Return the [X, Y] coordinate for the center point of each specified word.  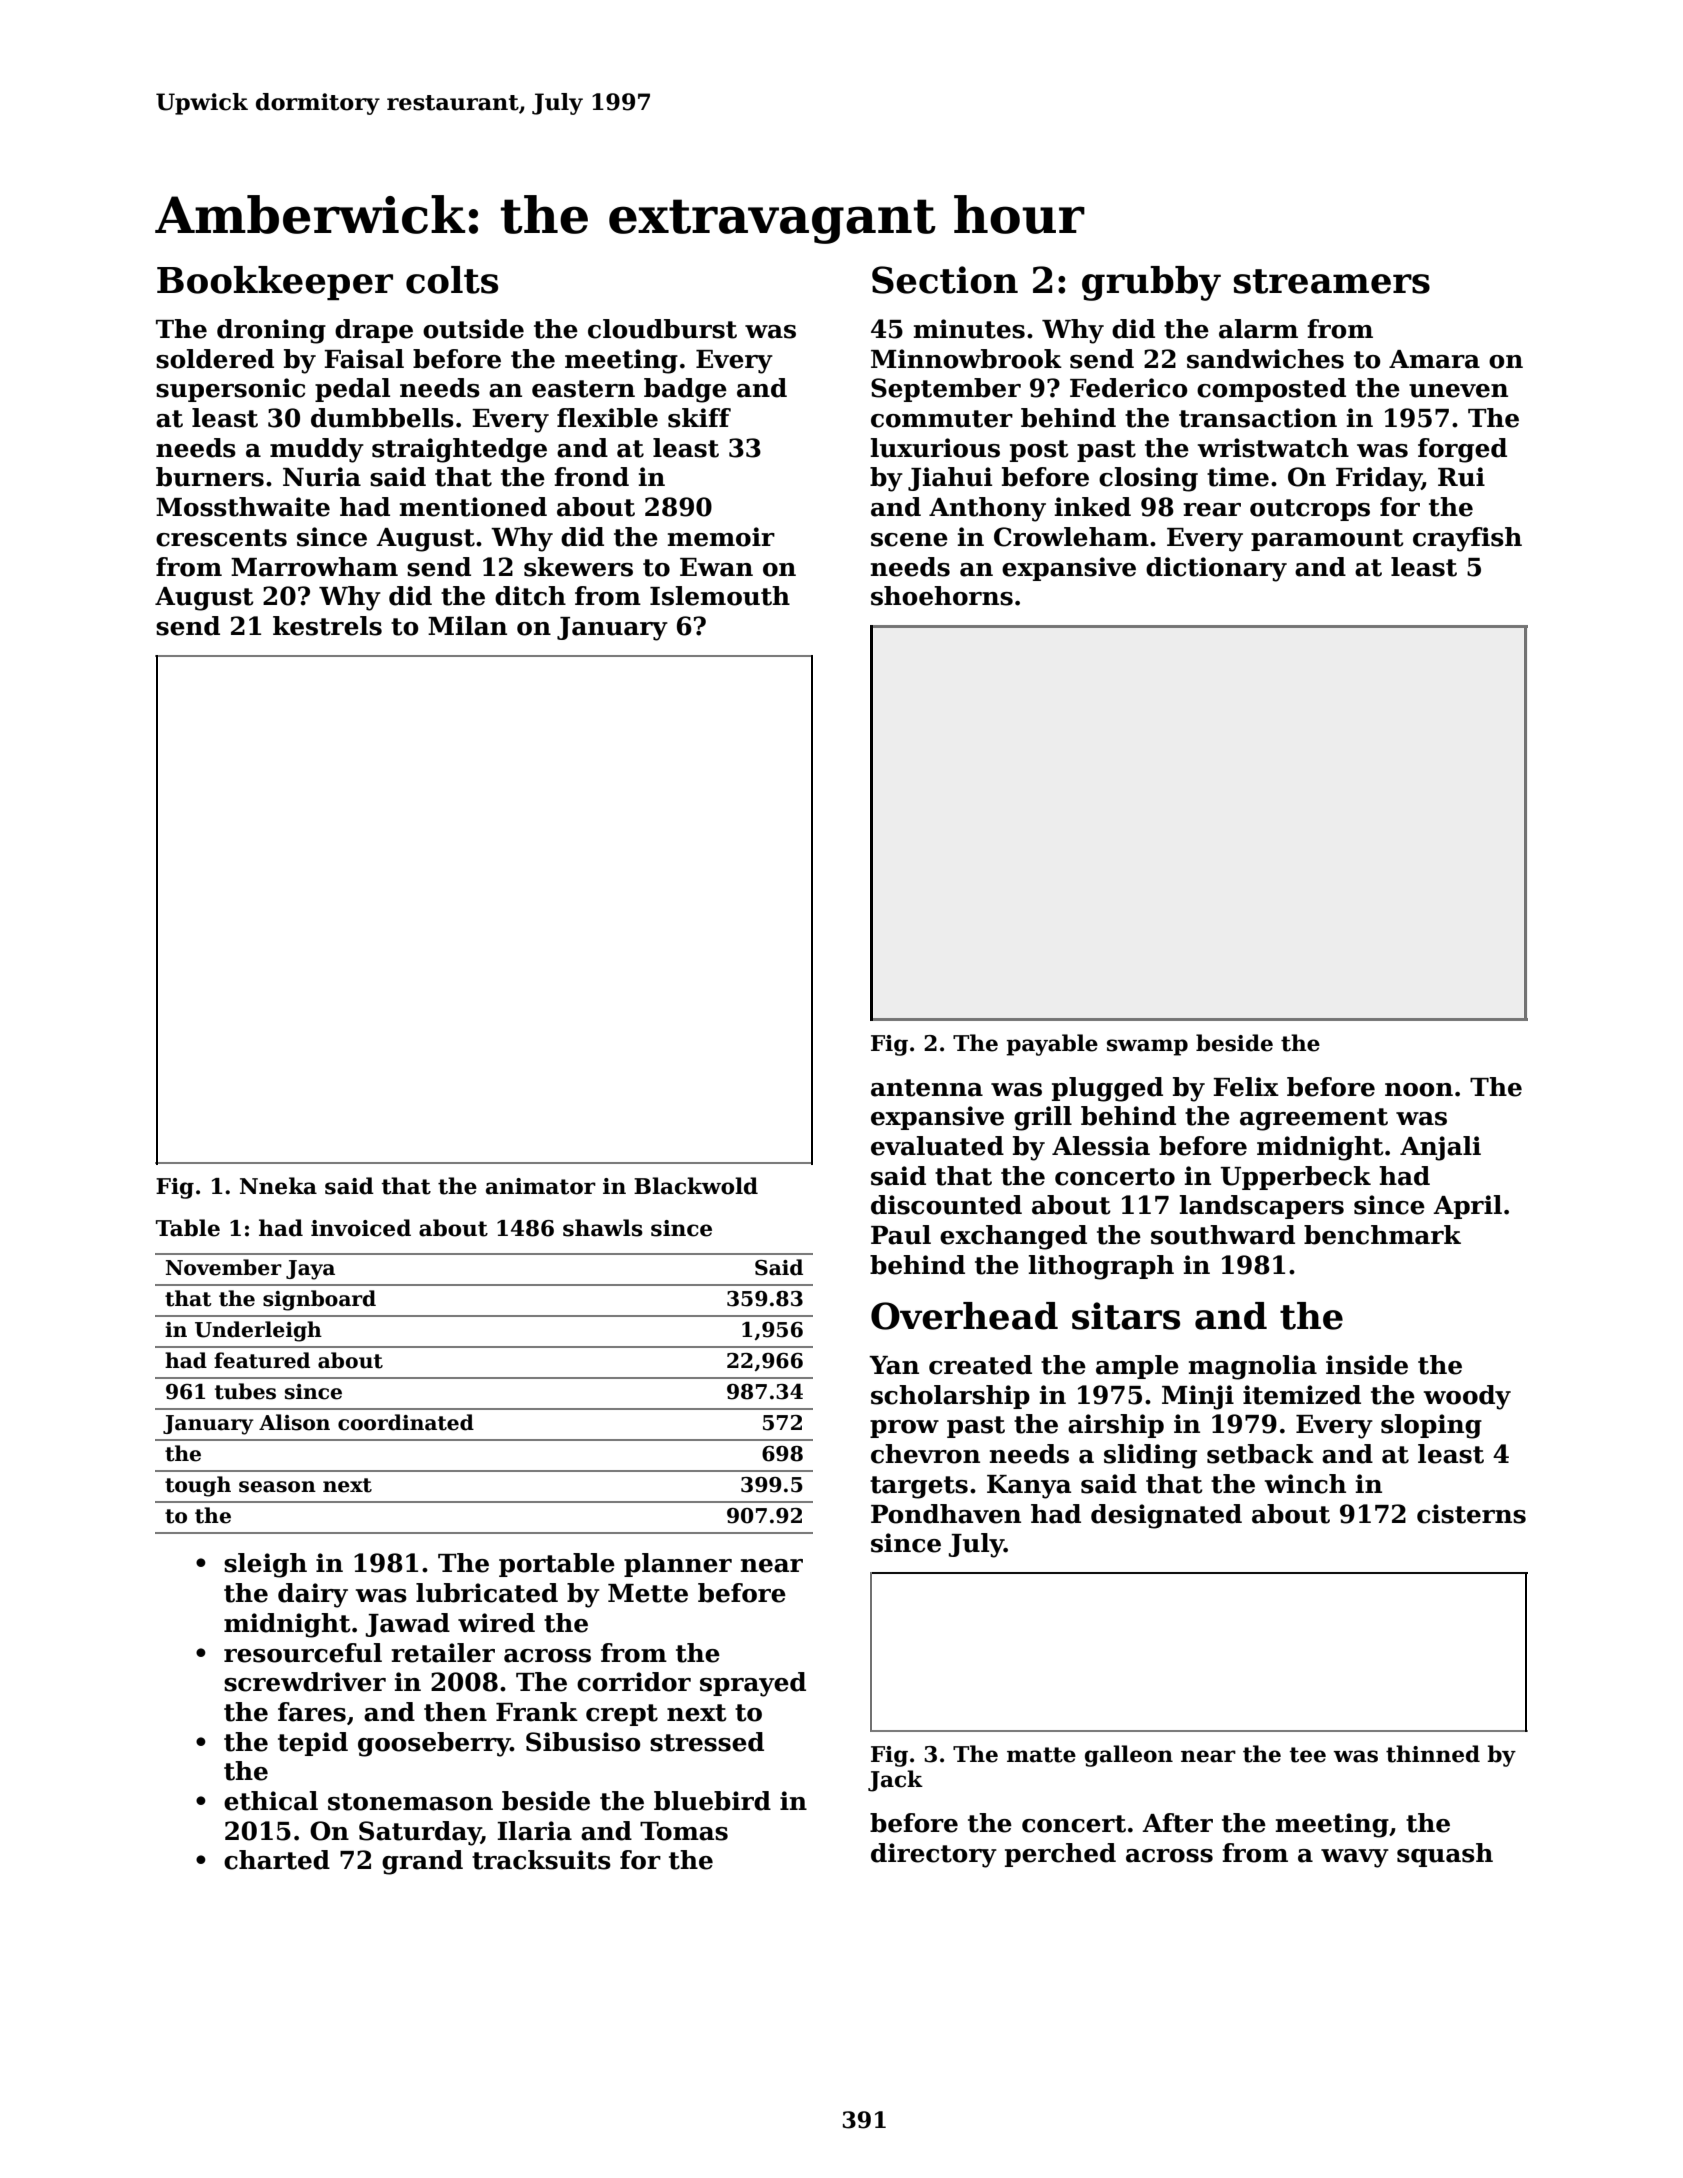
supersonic [230, 390]
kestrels [327, 626]
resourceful [303, 1653]
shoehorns [942, 596]
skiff [699, 418]
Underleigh [258, 1331]
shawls [603, 1228]
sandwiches [1265, 359]
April [1467, 1207]
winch [1305, 1484]
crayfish [1467, 539]
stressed [707, 1742]
